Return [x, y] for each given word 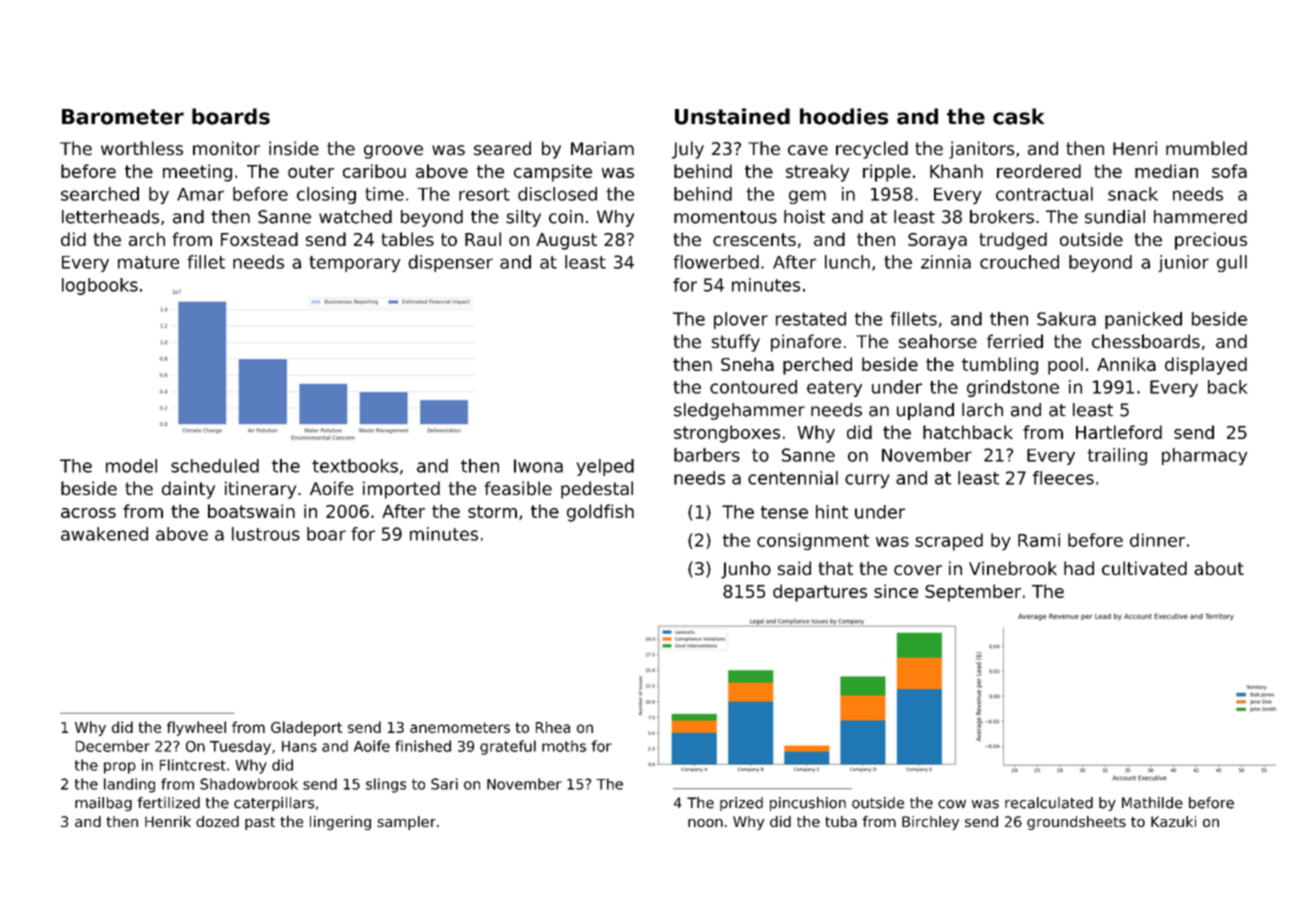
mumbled [1206, 148]
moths [564, 746]
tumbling [1000, 366]
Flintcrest [193, 765]
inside [294, 148]
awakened [104, 534]
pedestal [597, 490]
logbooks [100, 286]
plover [741, 320]
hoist [804, 217]
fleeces [1063, 478]
